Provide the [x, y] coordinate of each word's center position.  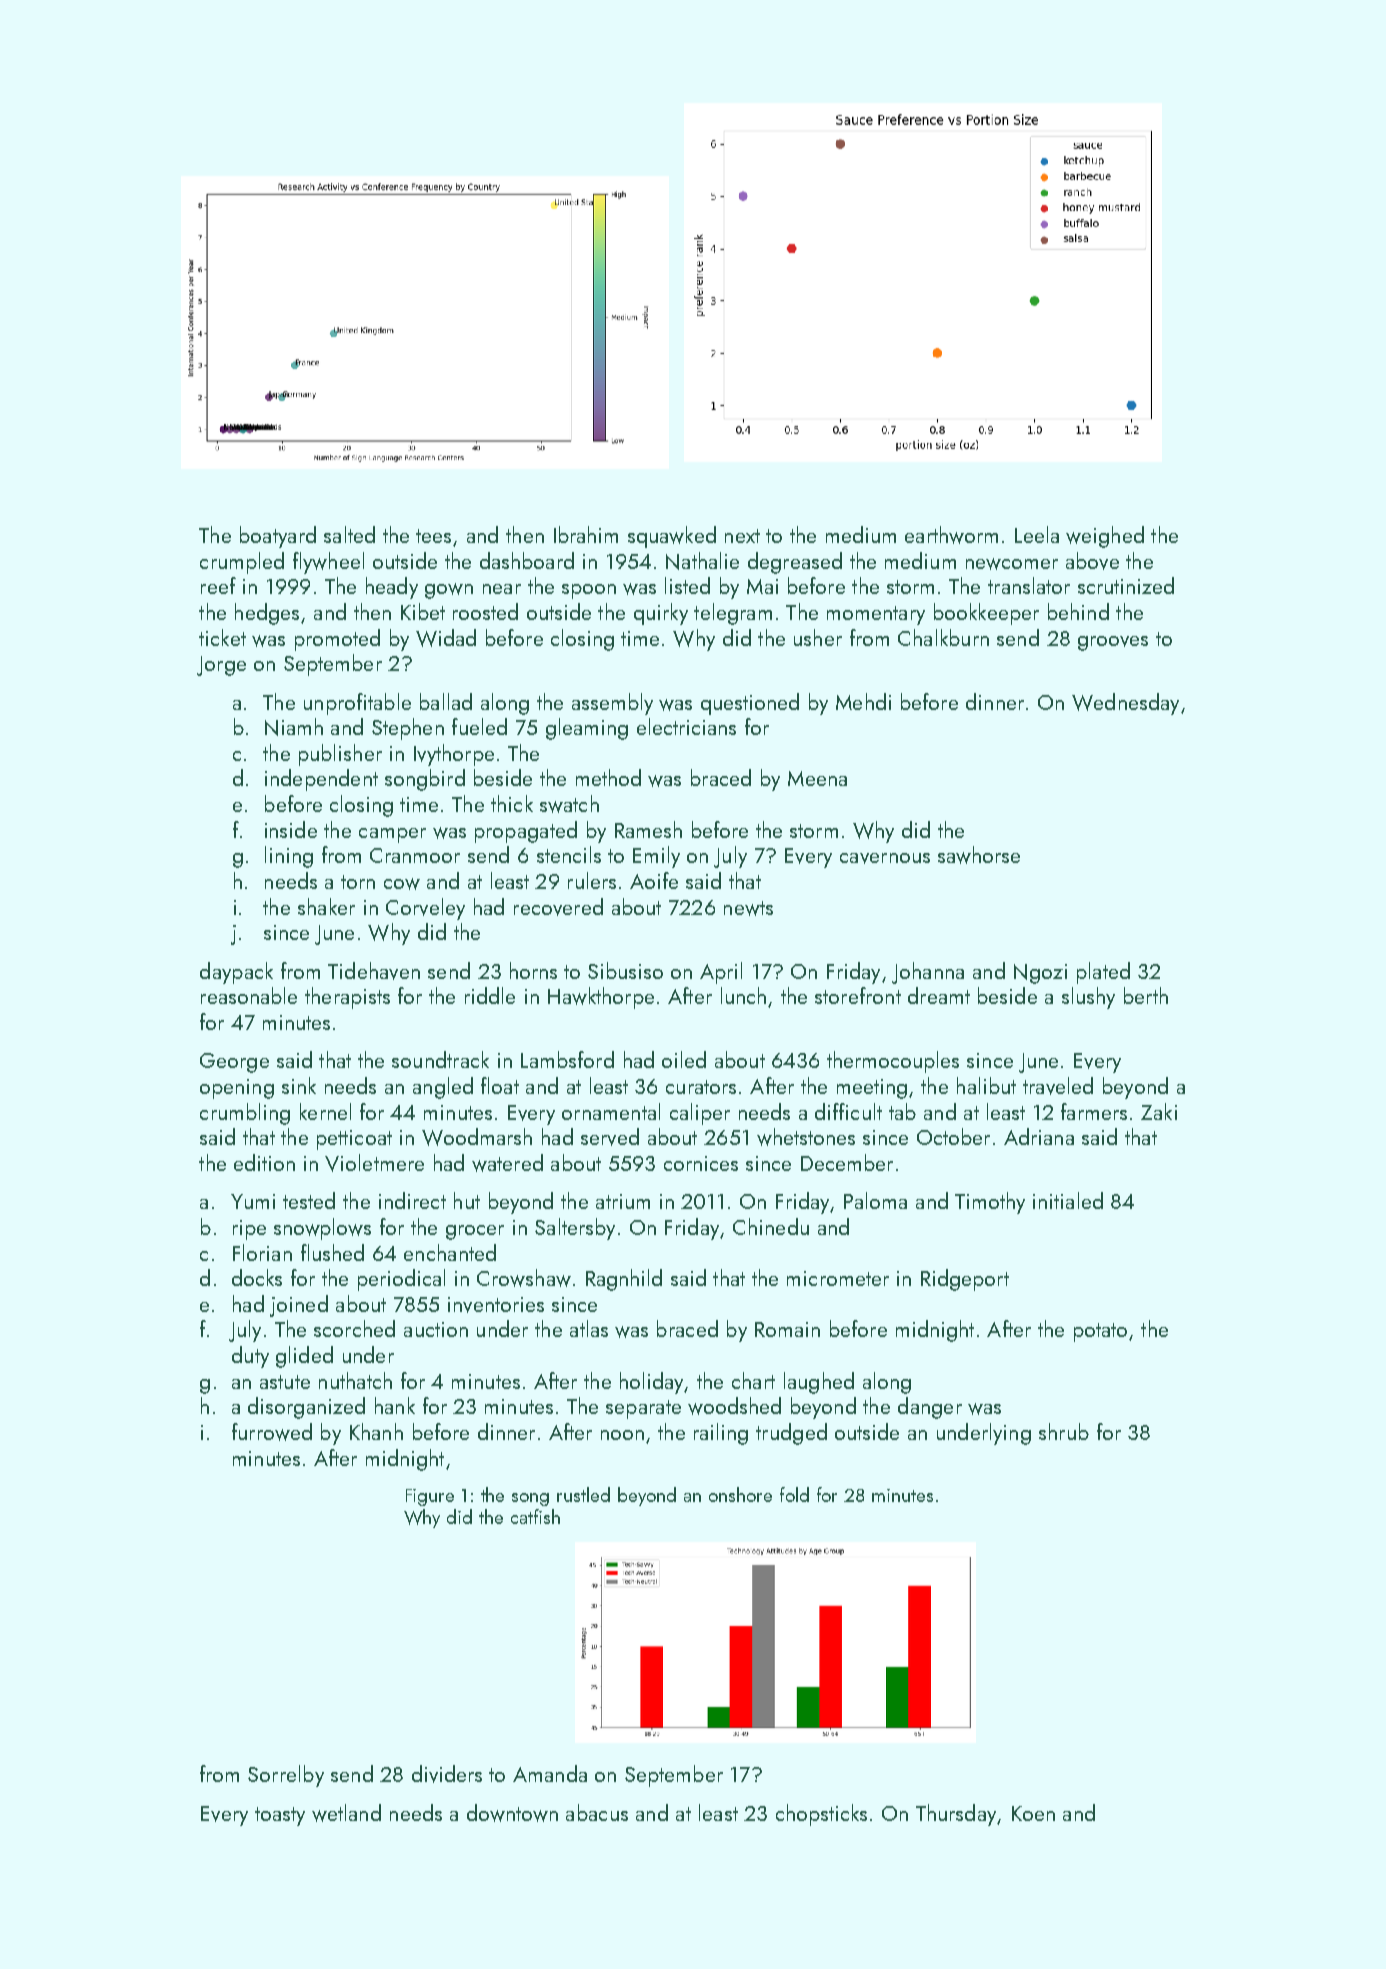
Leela [1037, 534]
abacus [597, 1812]
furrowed [272, 1432]
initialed [1068, 1200]
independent [321, 780]
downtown [512, 1813]
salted [349, 534]
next [742, 536]
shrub [1064, 1431]
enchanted [450, 1252]
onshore [740, 1494]
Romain [787, 1329]
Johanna [928, 973]
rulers [592, 880]
